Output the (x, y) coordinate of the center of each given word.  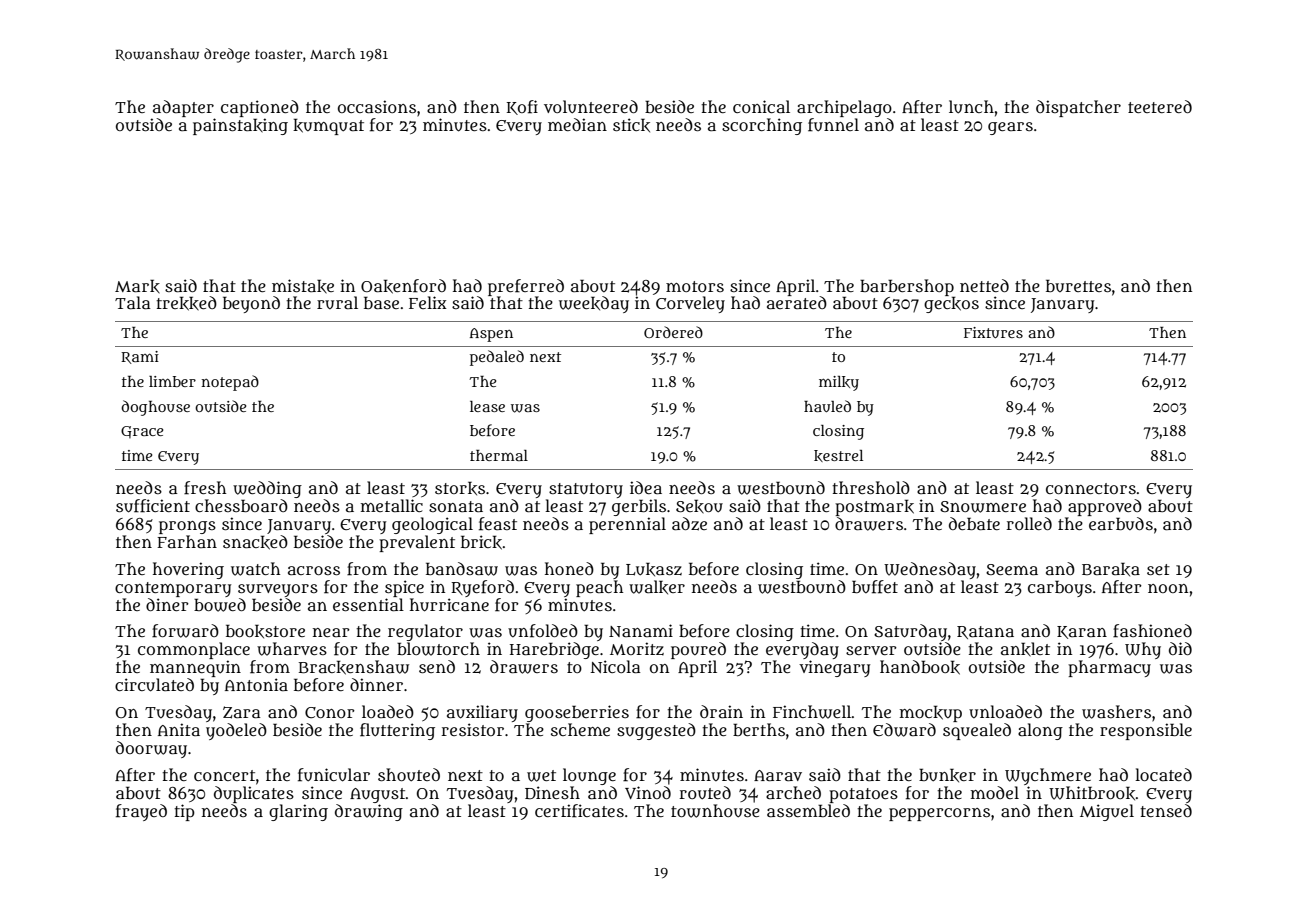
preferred (526, 287)
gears (1010, 128)
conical (761, 106)
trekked (186, 303)
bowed (220, 605)
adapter (183, 108)
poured (698, 650)
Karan (1082, 632)
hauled (827, 406)
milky (839, 383)
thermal (499, 455)
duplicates (254, 794)
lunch (971, 107)
